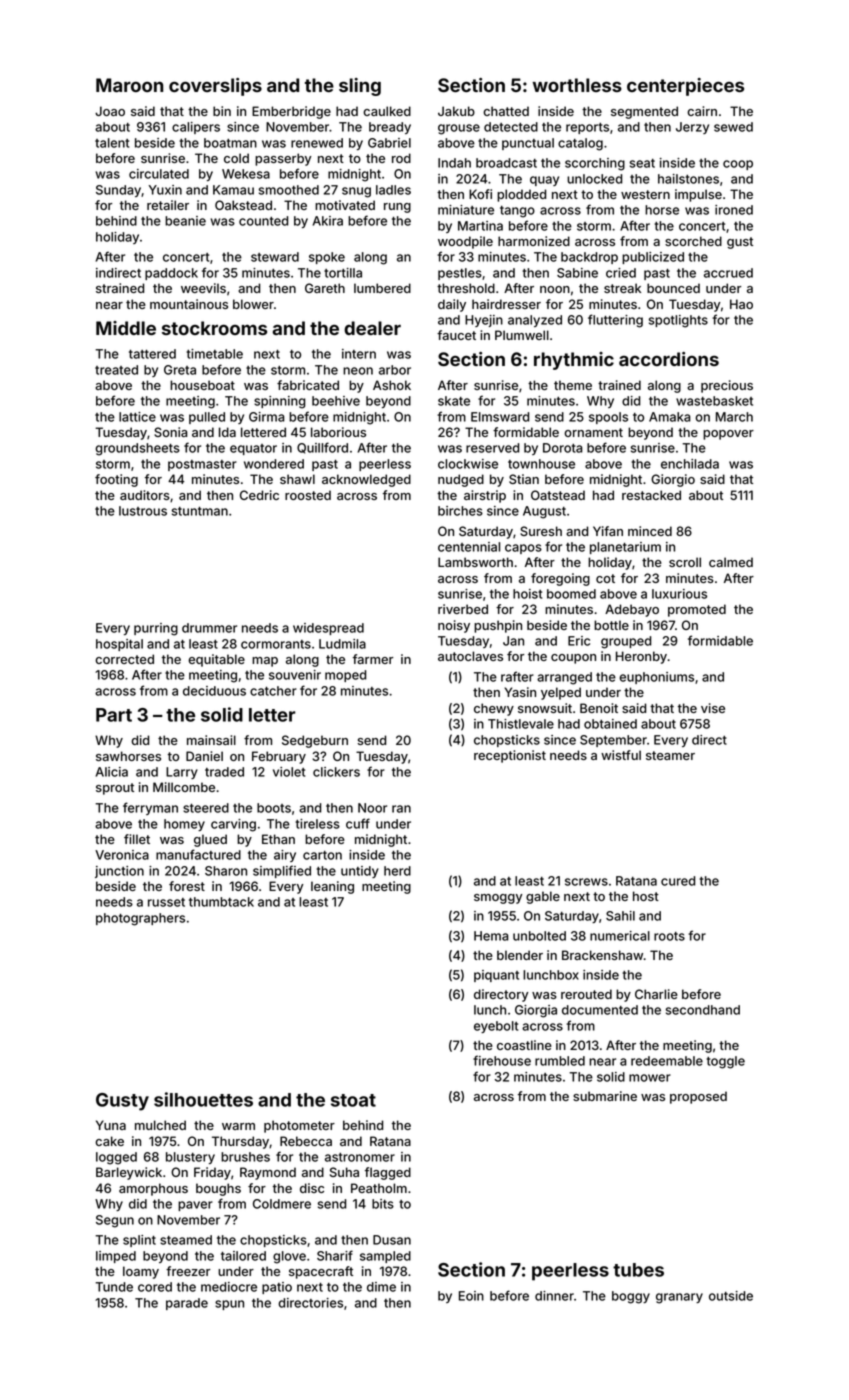  What do you see at coordinates (734, 210) in the image?
I see `ironed` at bounding box center [734, 210].
